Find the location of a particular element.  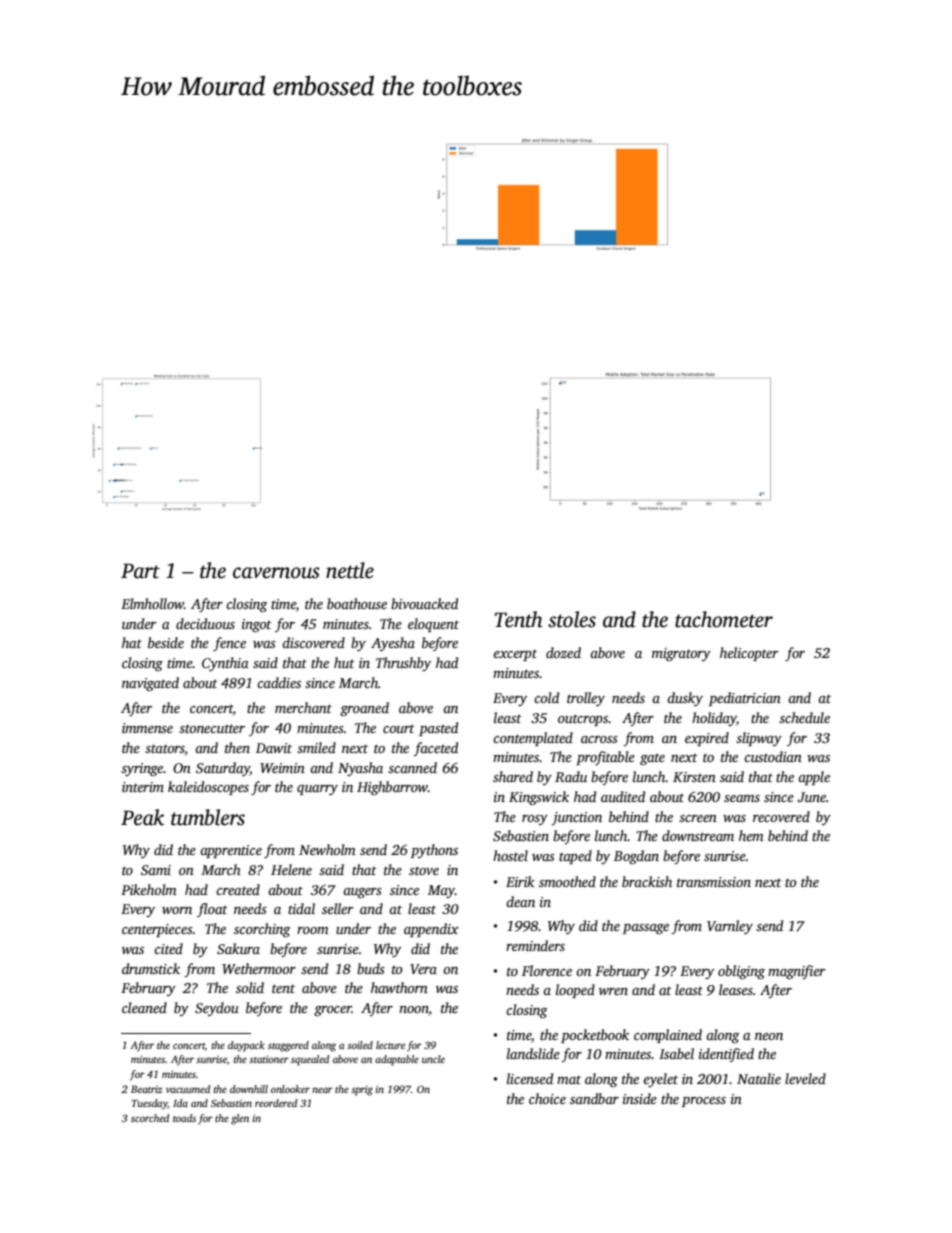

Pikeholm is located at coordinates (149, 889).
